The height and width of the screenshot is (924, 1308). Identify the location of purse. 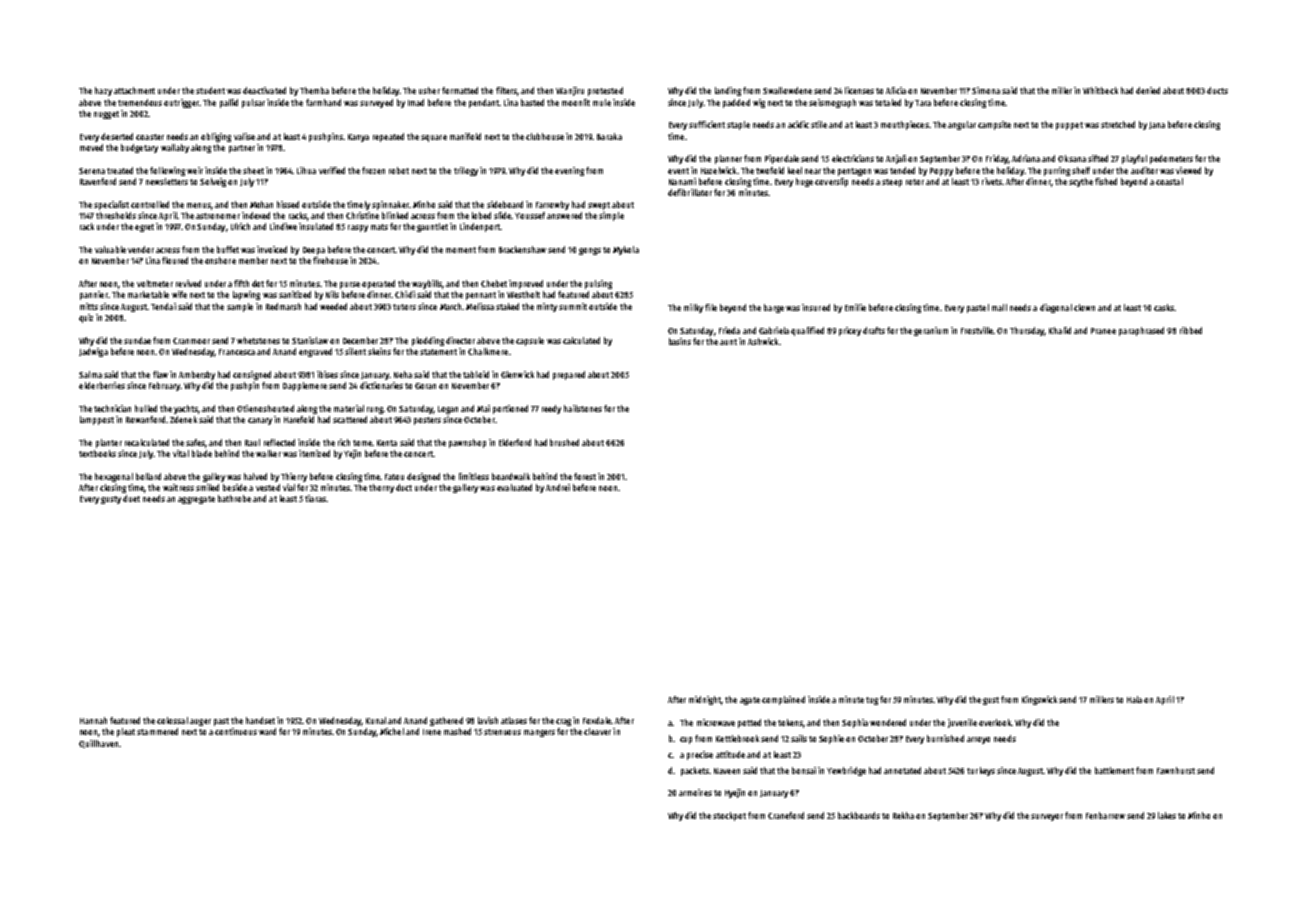
(350, 285).
